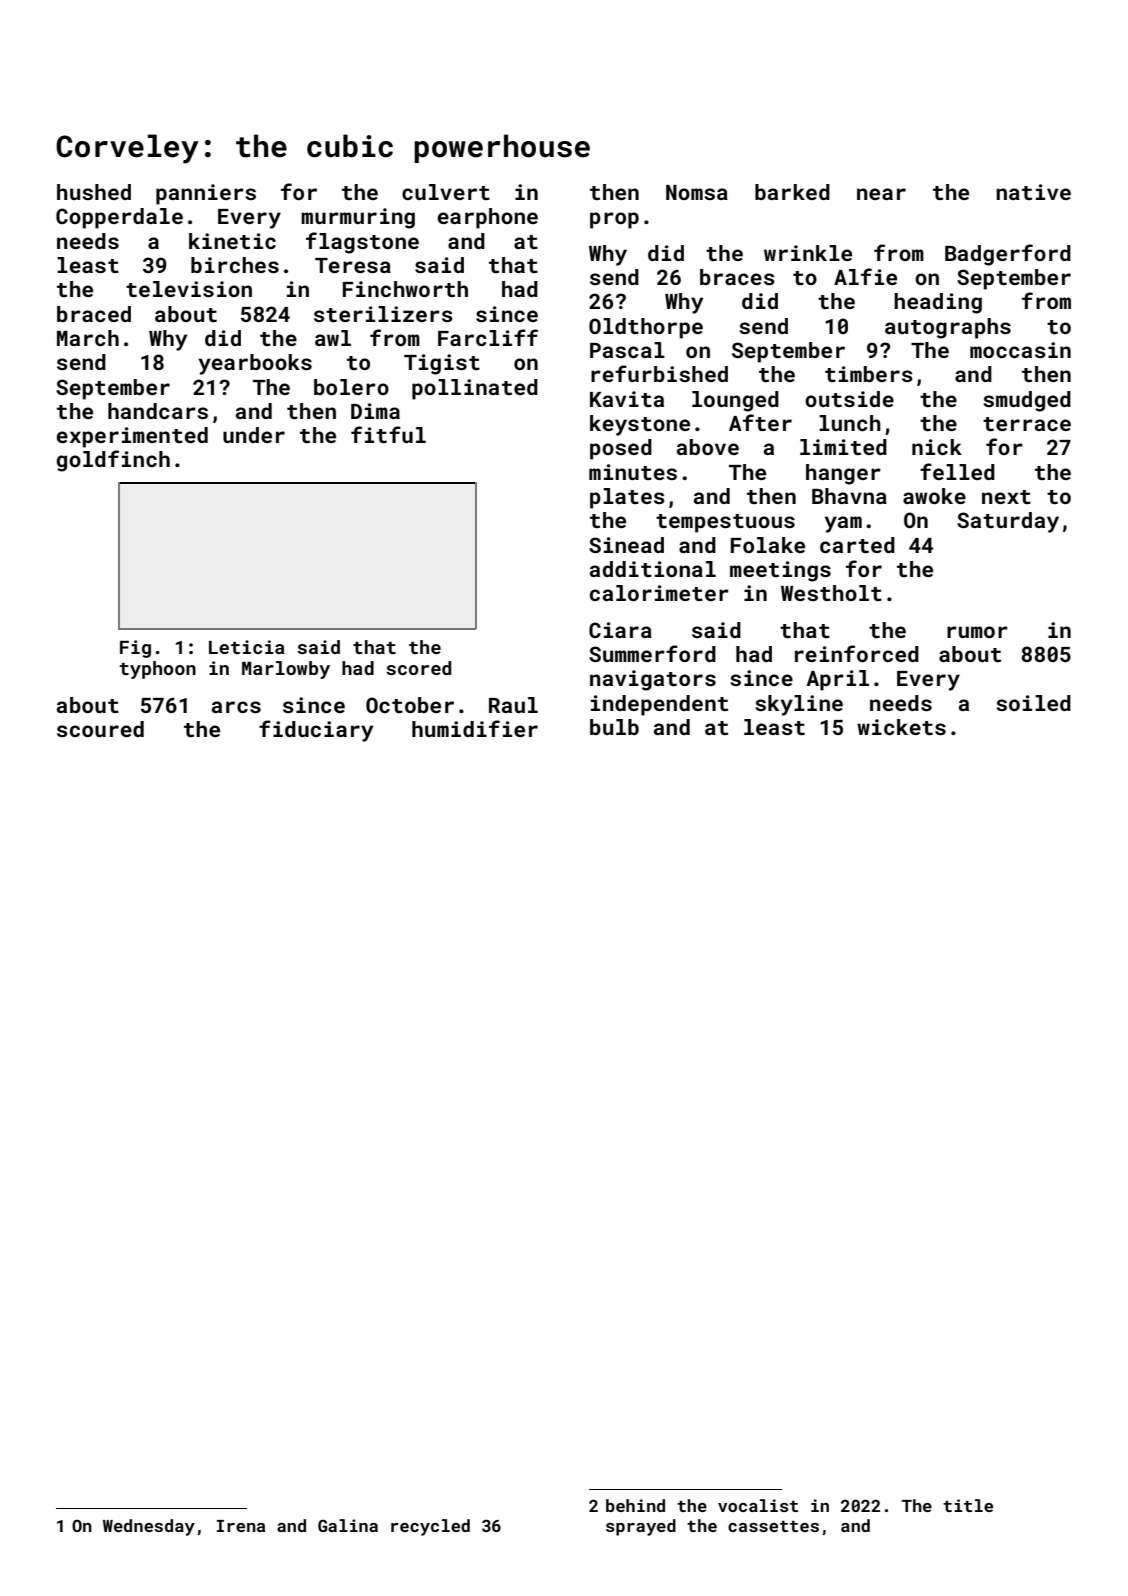 The image size is (1128, 1596). What do you see at coordinates (614, 220) in the screenshot?
I see `prop` at bounding box center [614, 220].
